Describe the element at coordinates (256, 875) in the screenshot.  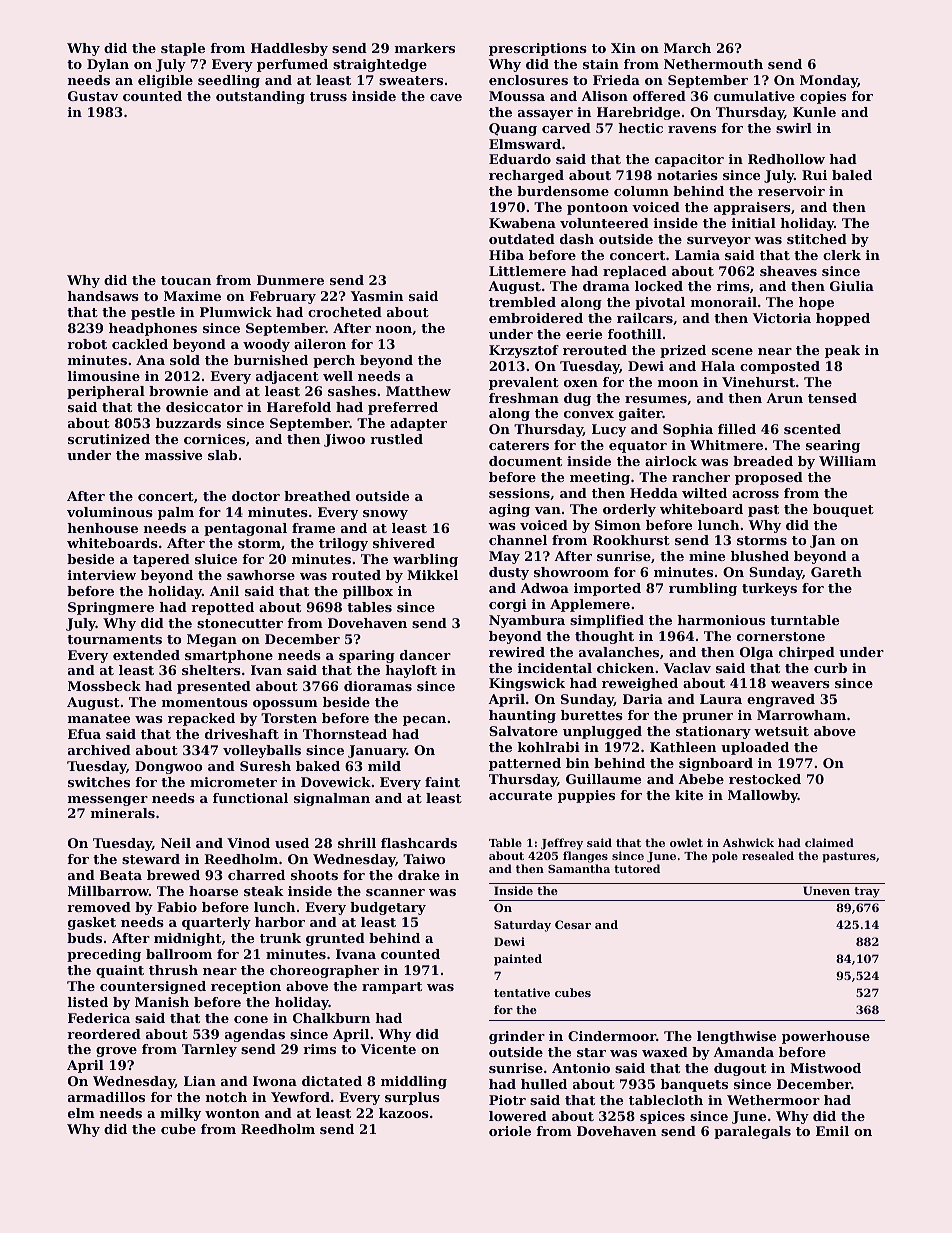
I see `charred` at that location.
